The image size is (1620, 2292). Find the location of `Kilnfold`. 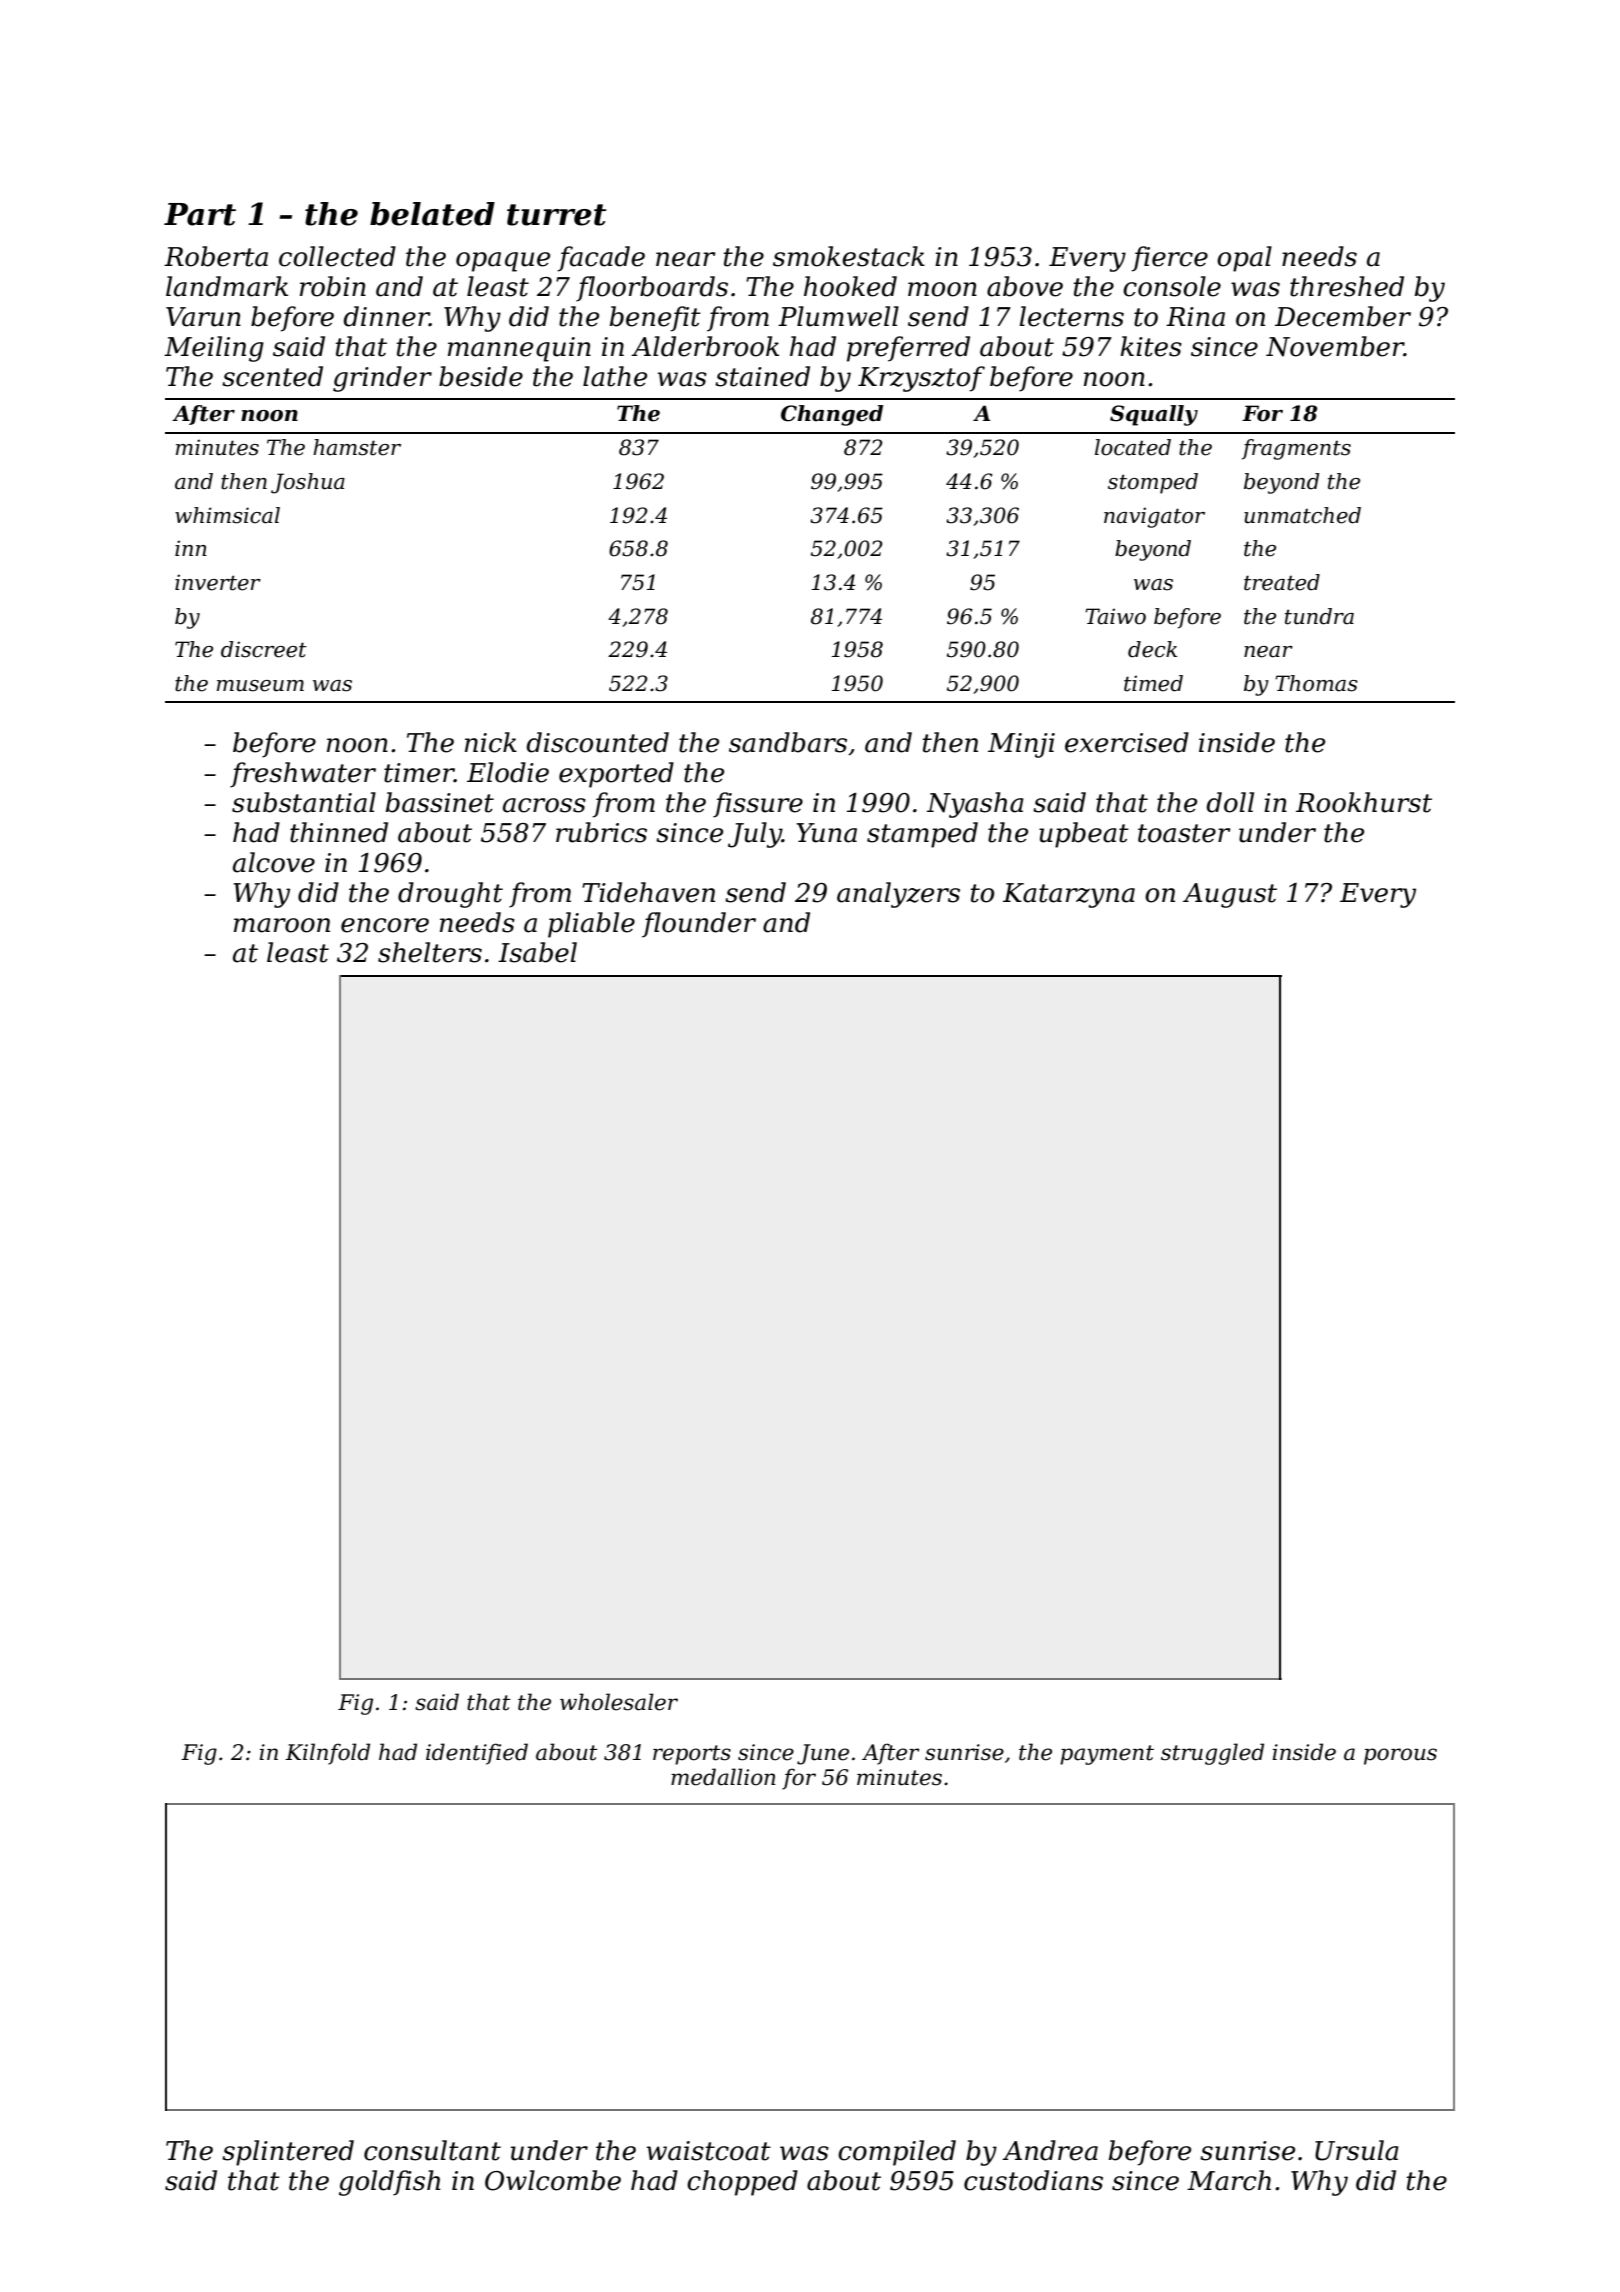

Kilnfold is located at coordinates (327, 1754).
